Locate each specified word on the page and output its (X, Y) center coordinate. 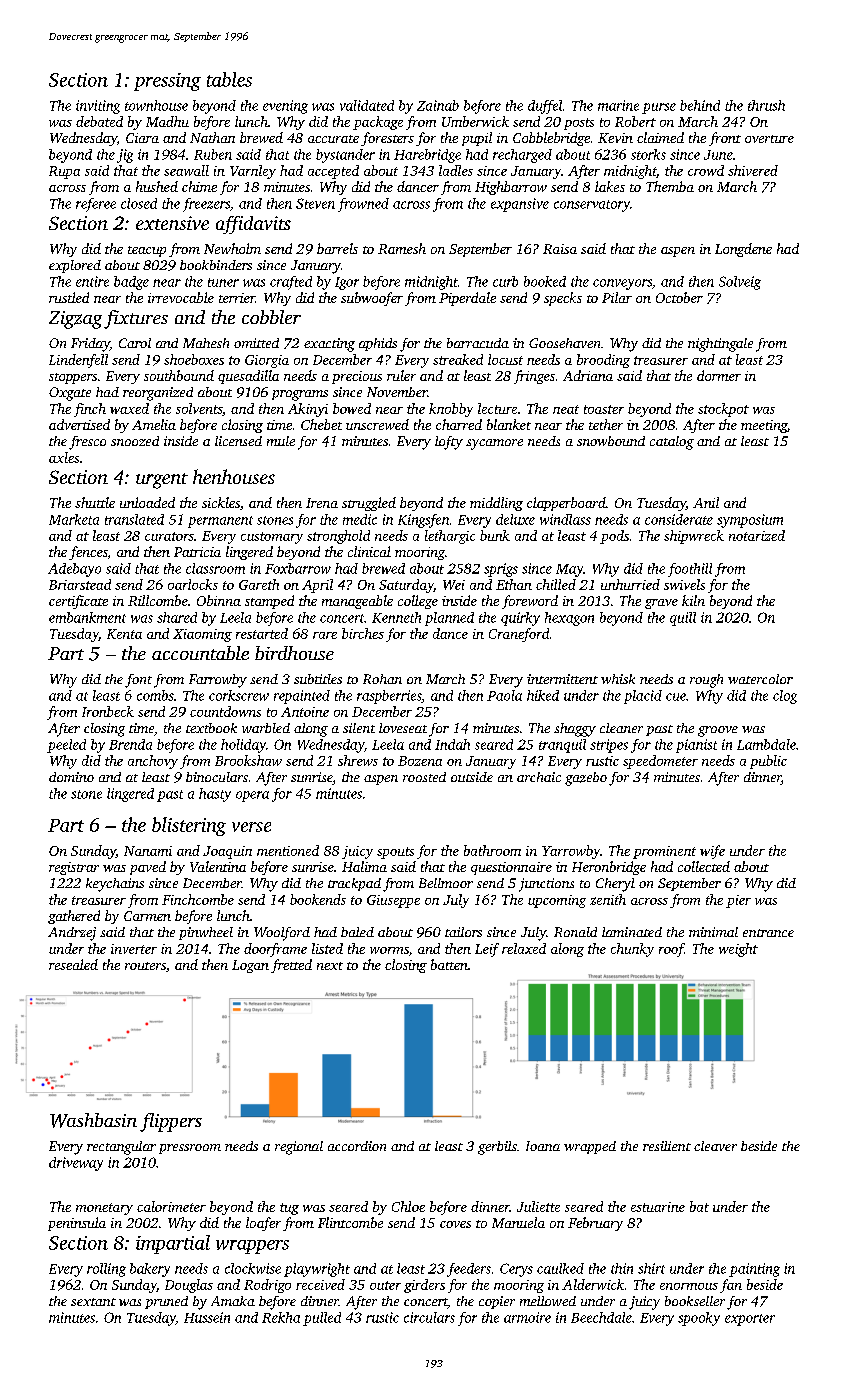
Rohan (382, 679)
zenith (608, 899)
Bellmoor (446, 883)
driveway (76, 1164)
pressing (167, 82)
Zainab (438, 105)
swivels (684, 584)
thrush (766, 105)
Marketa (74, 519)
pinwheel (206, 933)
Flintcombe (350, 1222)
